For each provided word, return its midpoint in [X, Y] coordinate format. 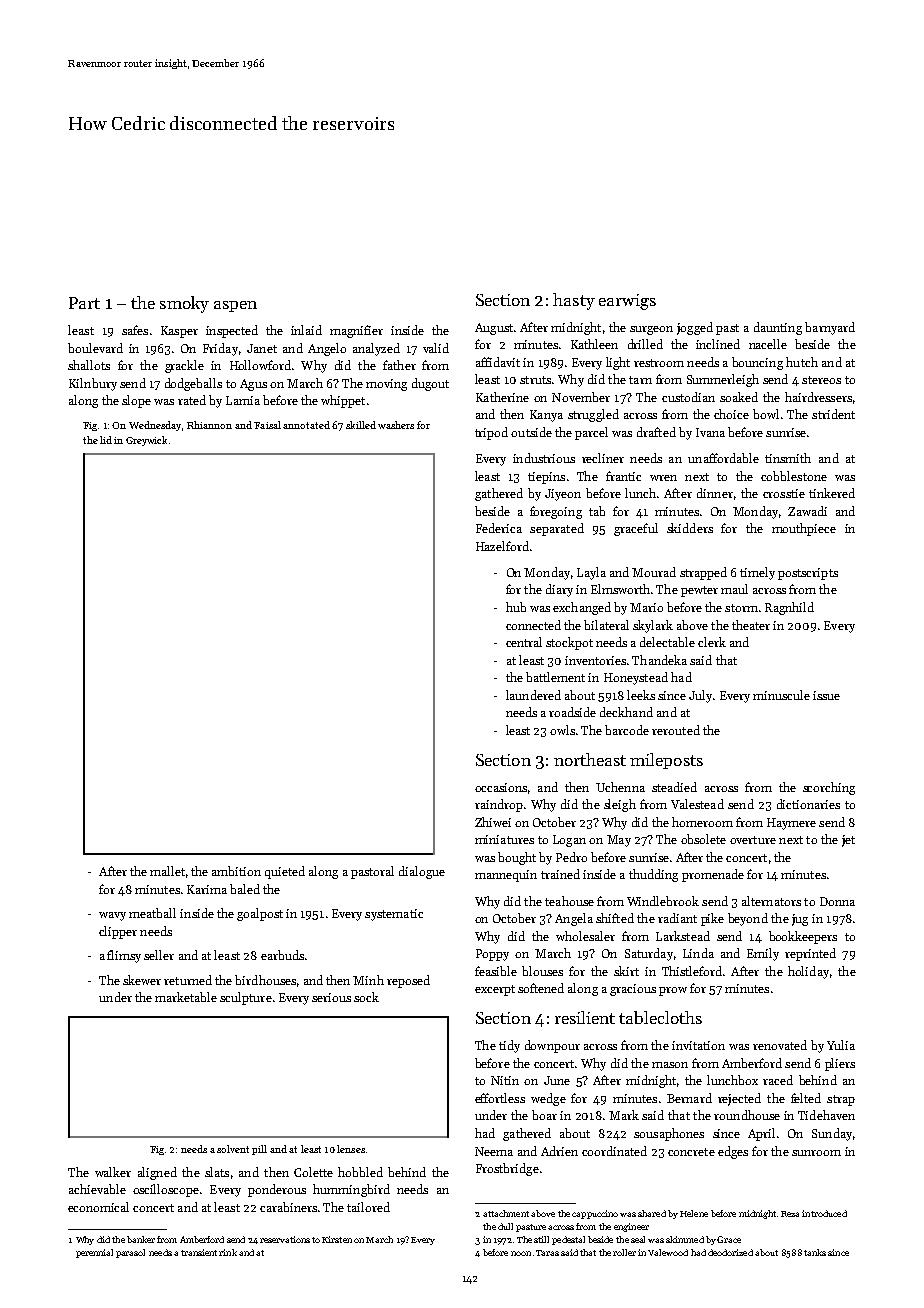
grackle [184, 366]
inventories [595, 660]
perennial [94, 1253]
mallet [167, 871]
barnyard [830, 328]
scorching [829, 788]
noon [521, 1253]
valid [436, 348]
